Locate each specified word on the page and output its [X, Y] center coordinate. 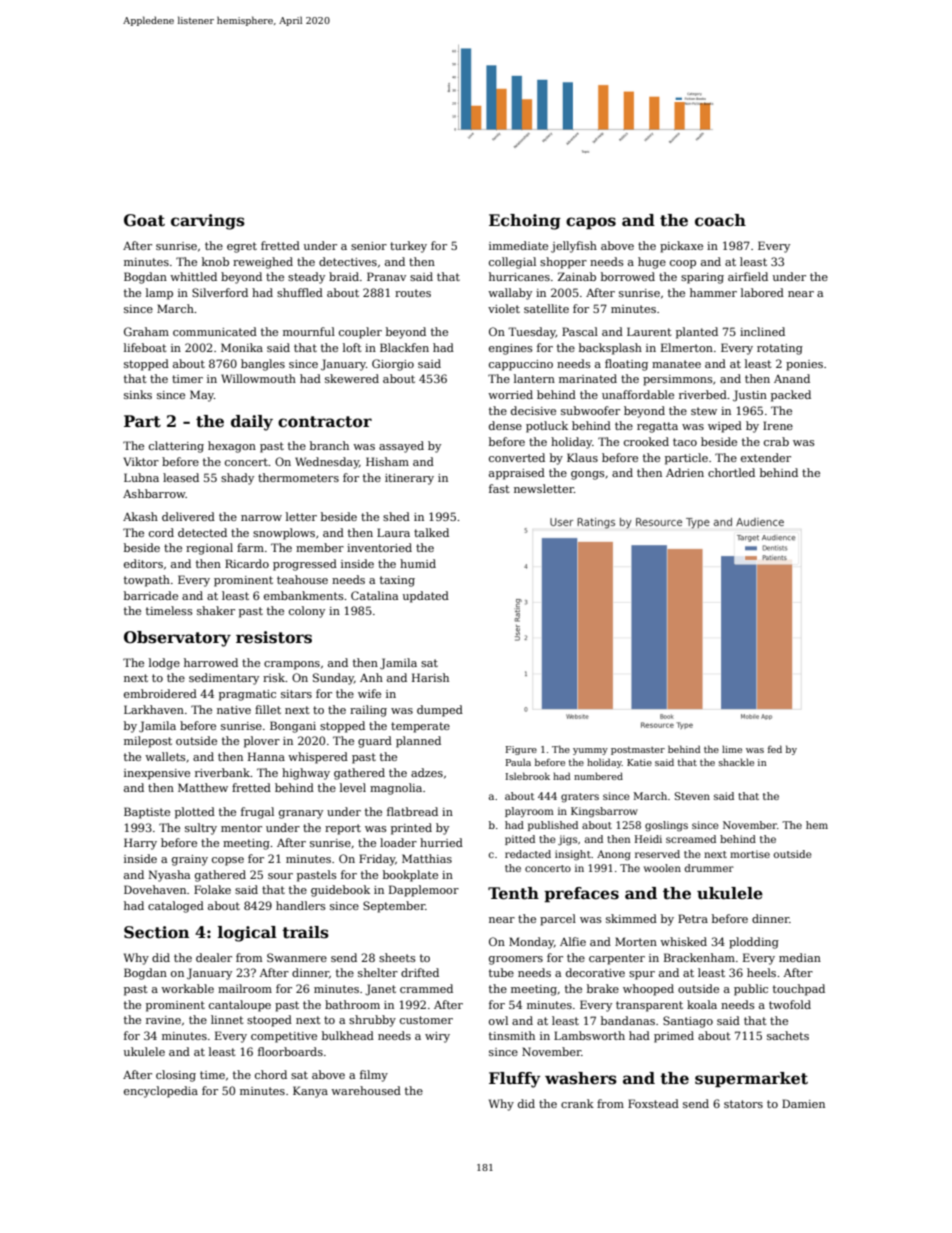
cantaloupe [240, 1006]
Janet [380, 990]
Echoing [525, 222]
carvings [208, 222]
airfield [748, 276]
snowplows [284, 534]
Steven [692, 796]
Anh [371, 677]
